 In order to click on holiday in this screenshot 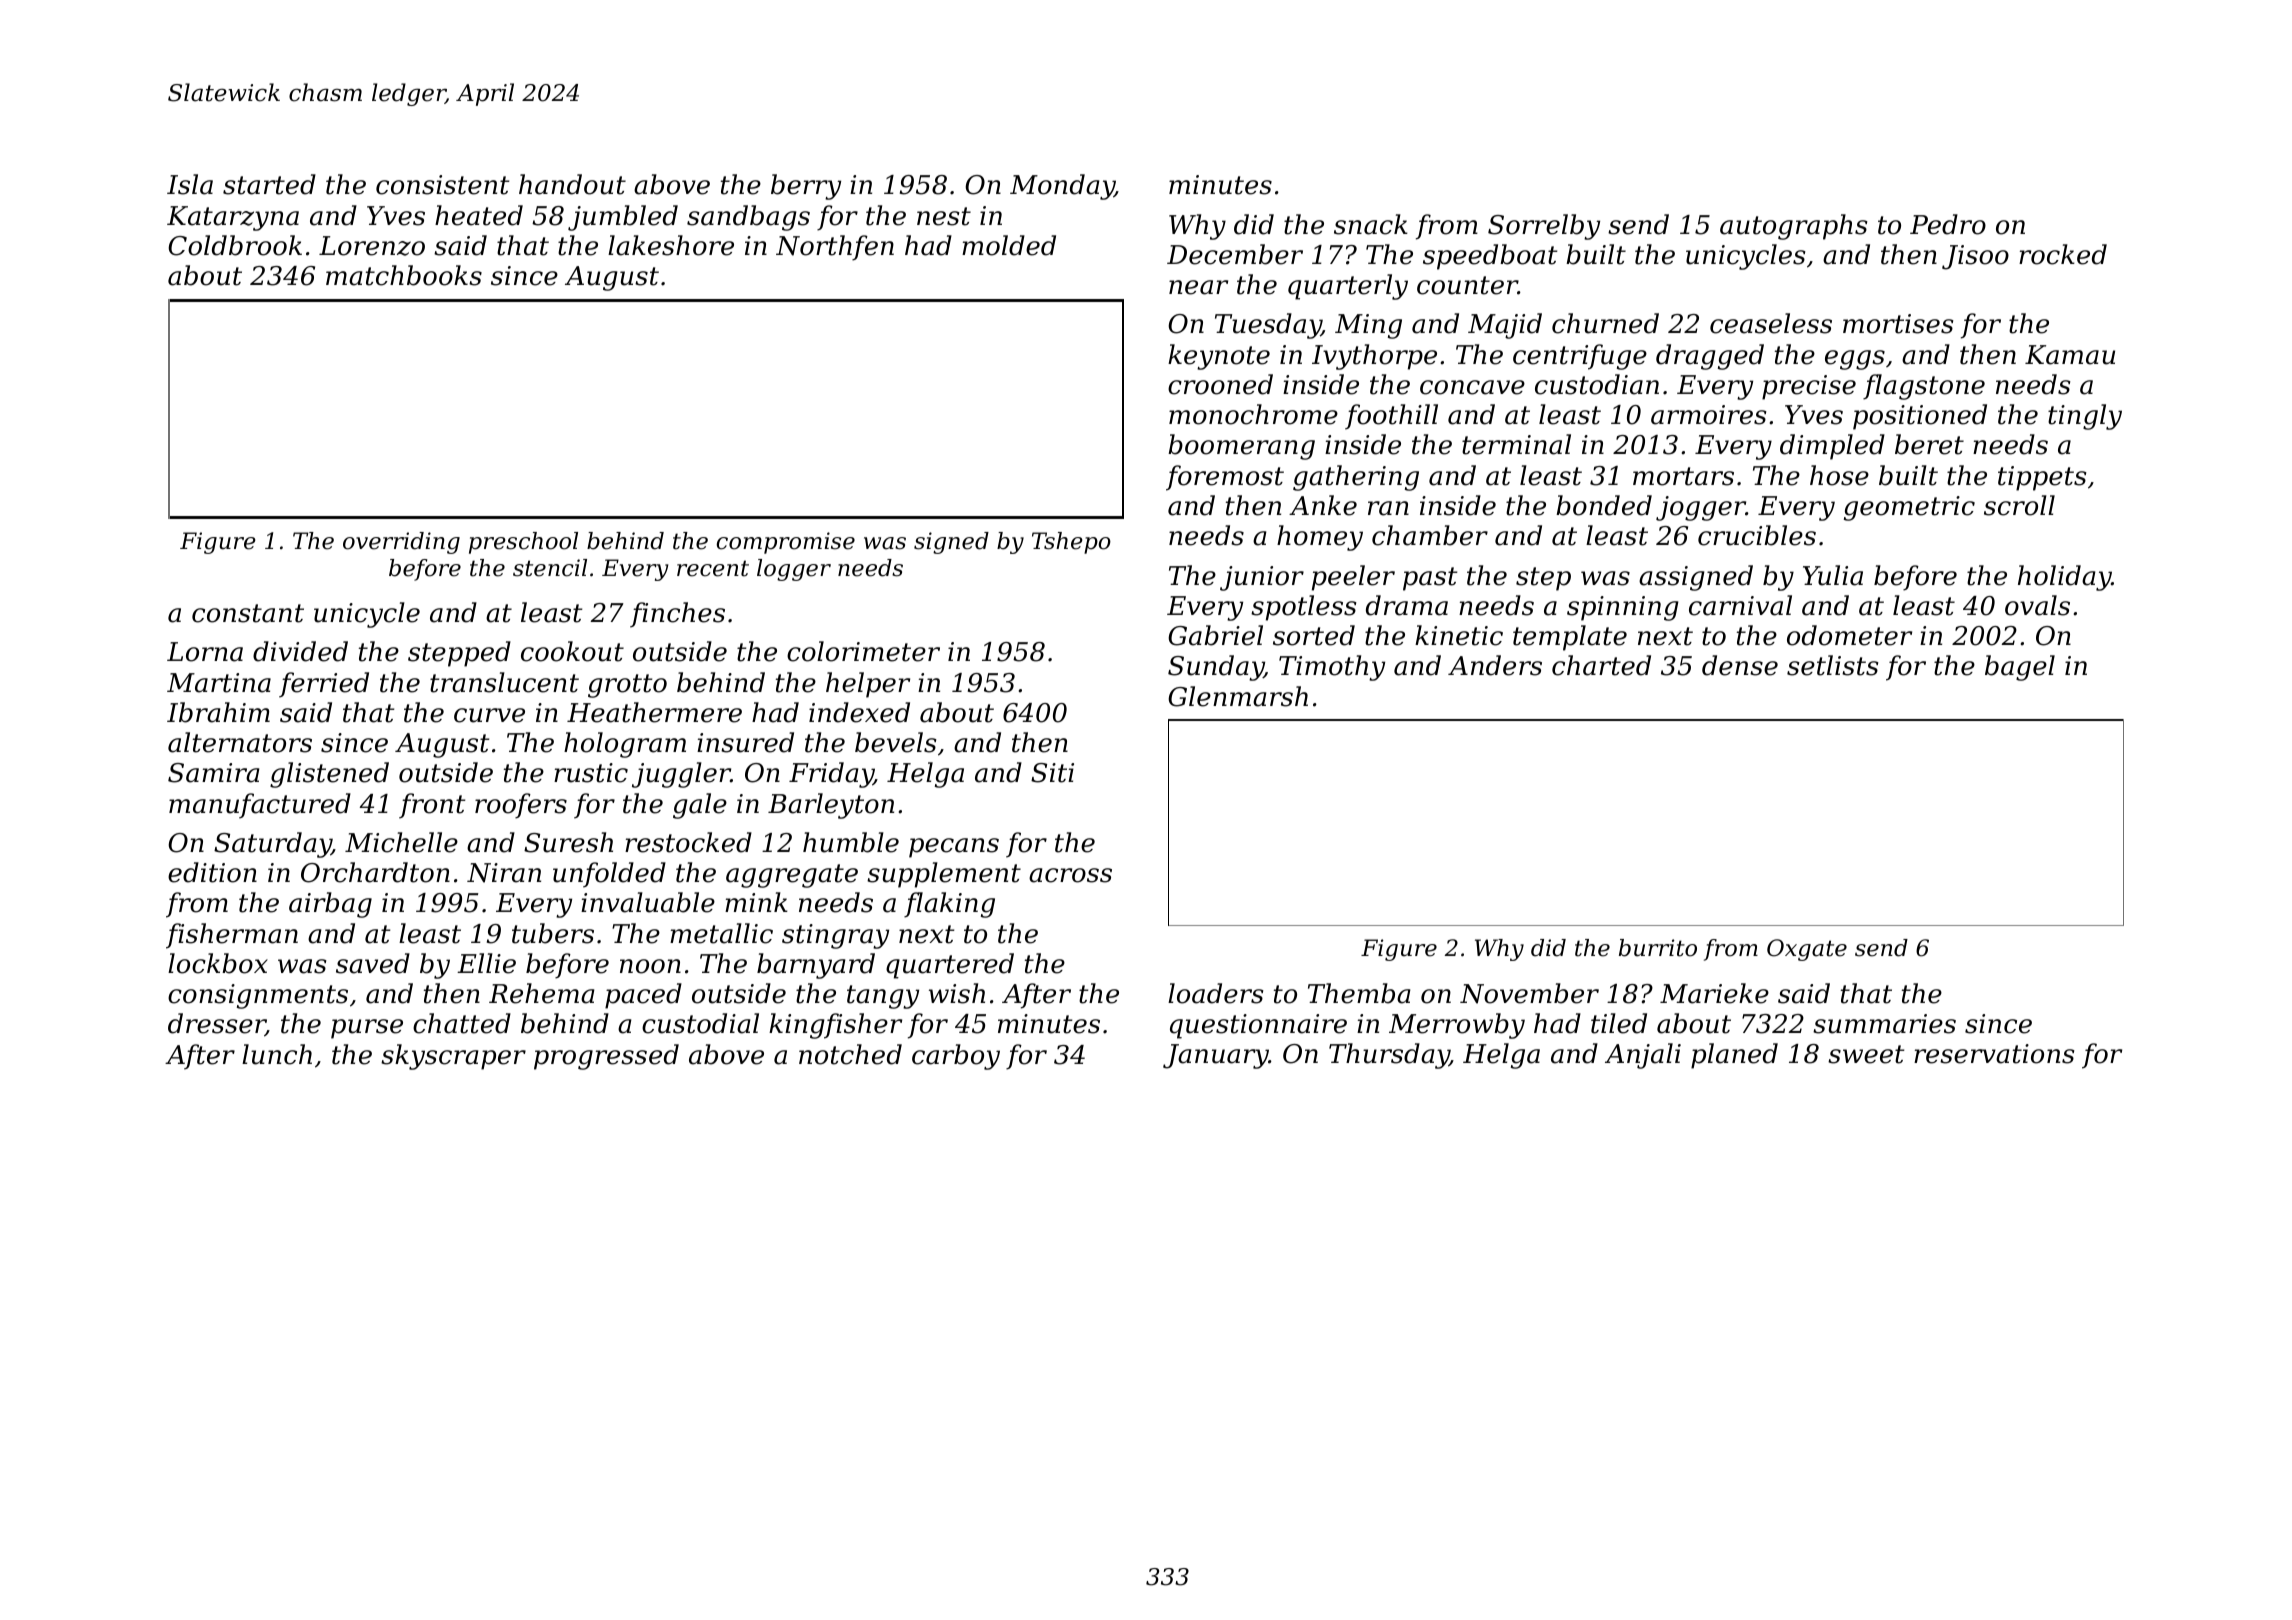, I will do `click(2065, 578)`.
